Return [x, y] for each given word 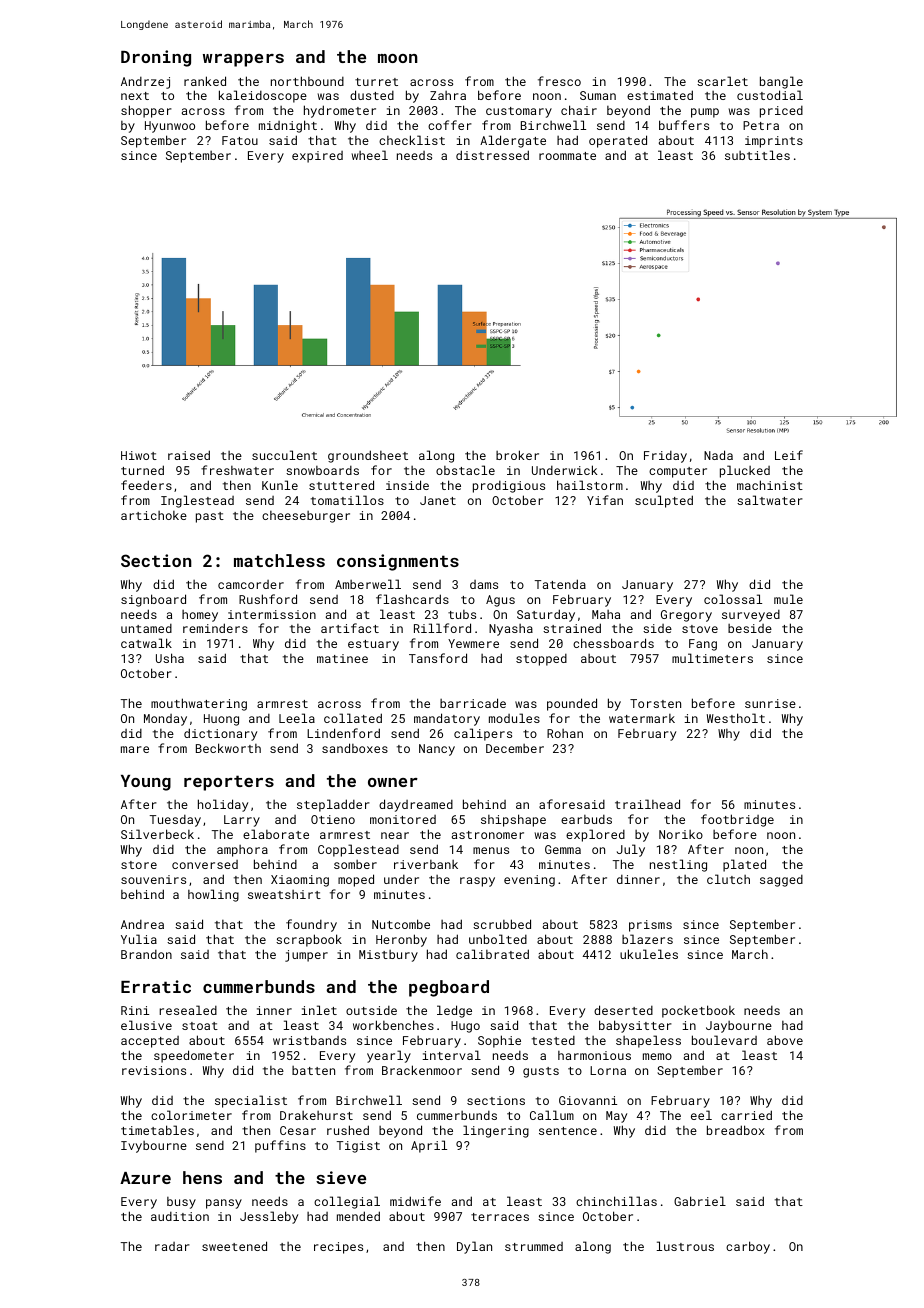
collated [353, 718]
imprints [774, 142]
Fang [703, 645]
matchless [279, 560]
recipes [338, 1248]
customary [519, 112]
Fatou [240, 140]
